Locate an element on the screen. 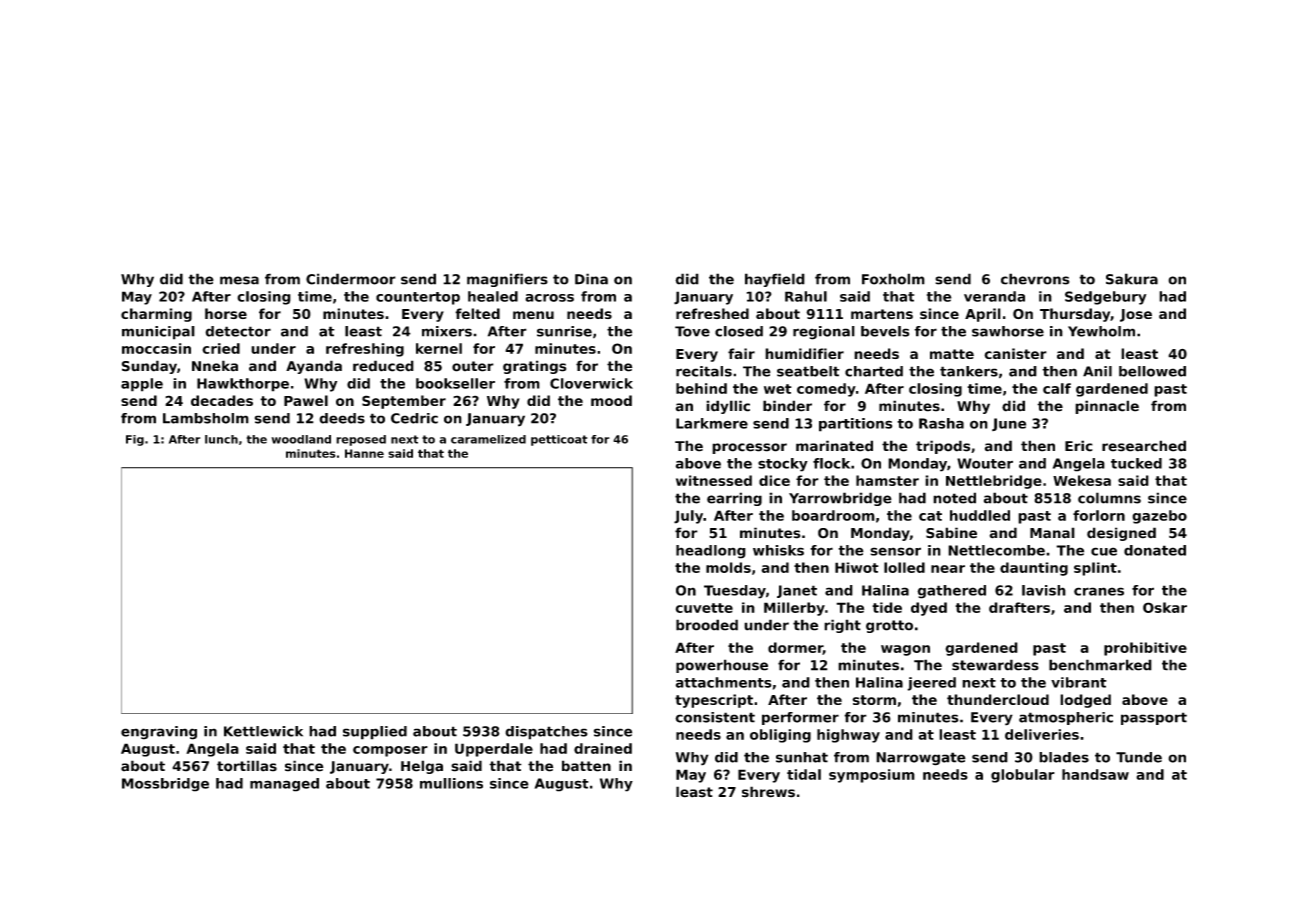 The width and height of the screenshot is (1308, 924). Cindermoor is located at coordinates (351, 279).
